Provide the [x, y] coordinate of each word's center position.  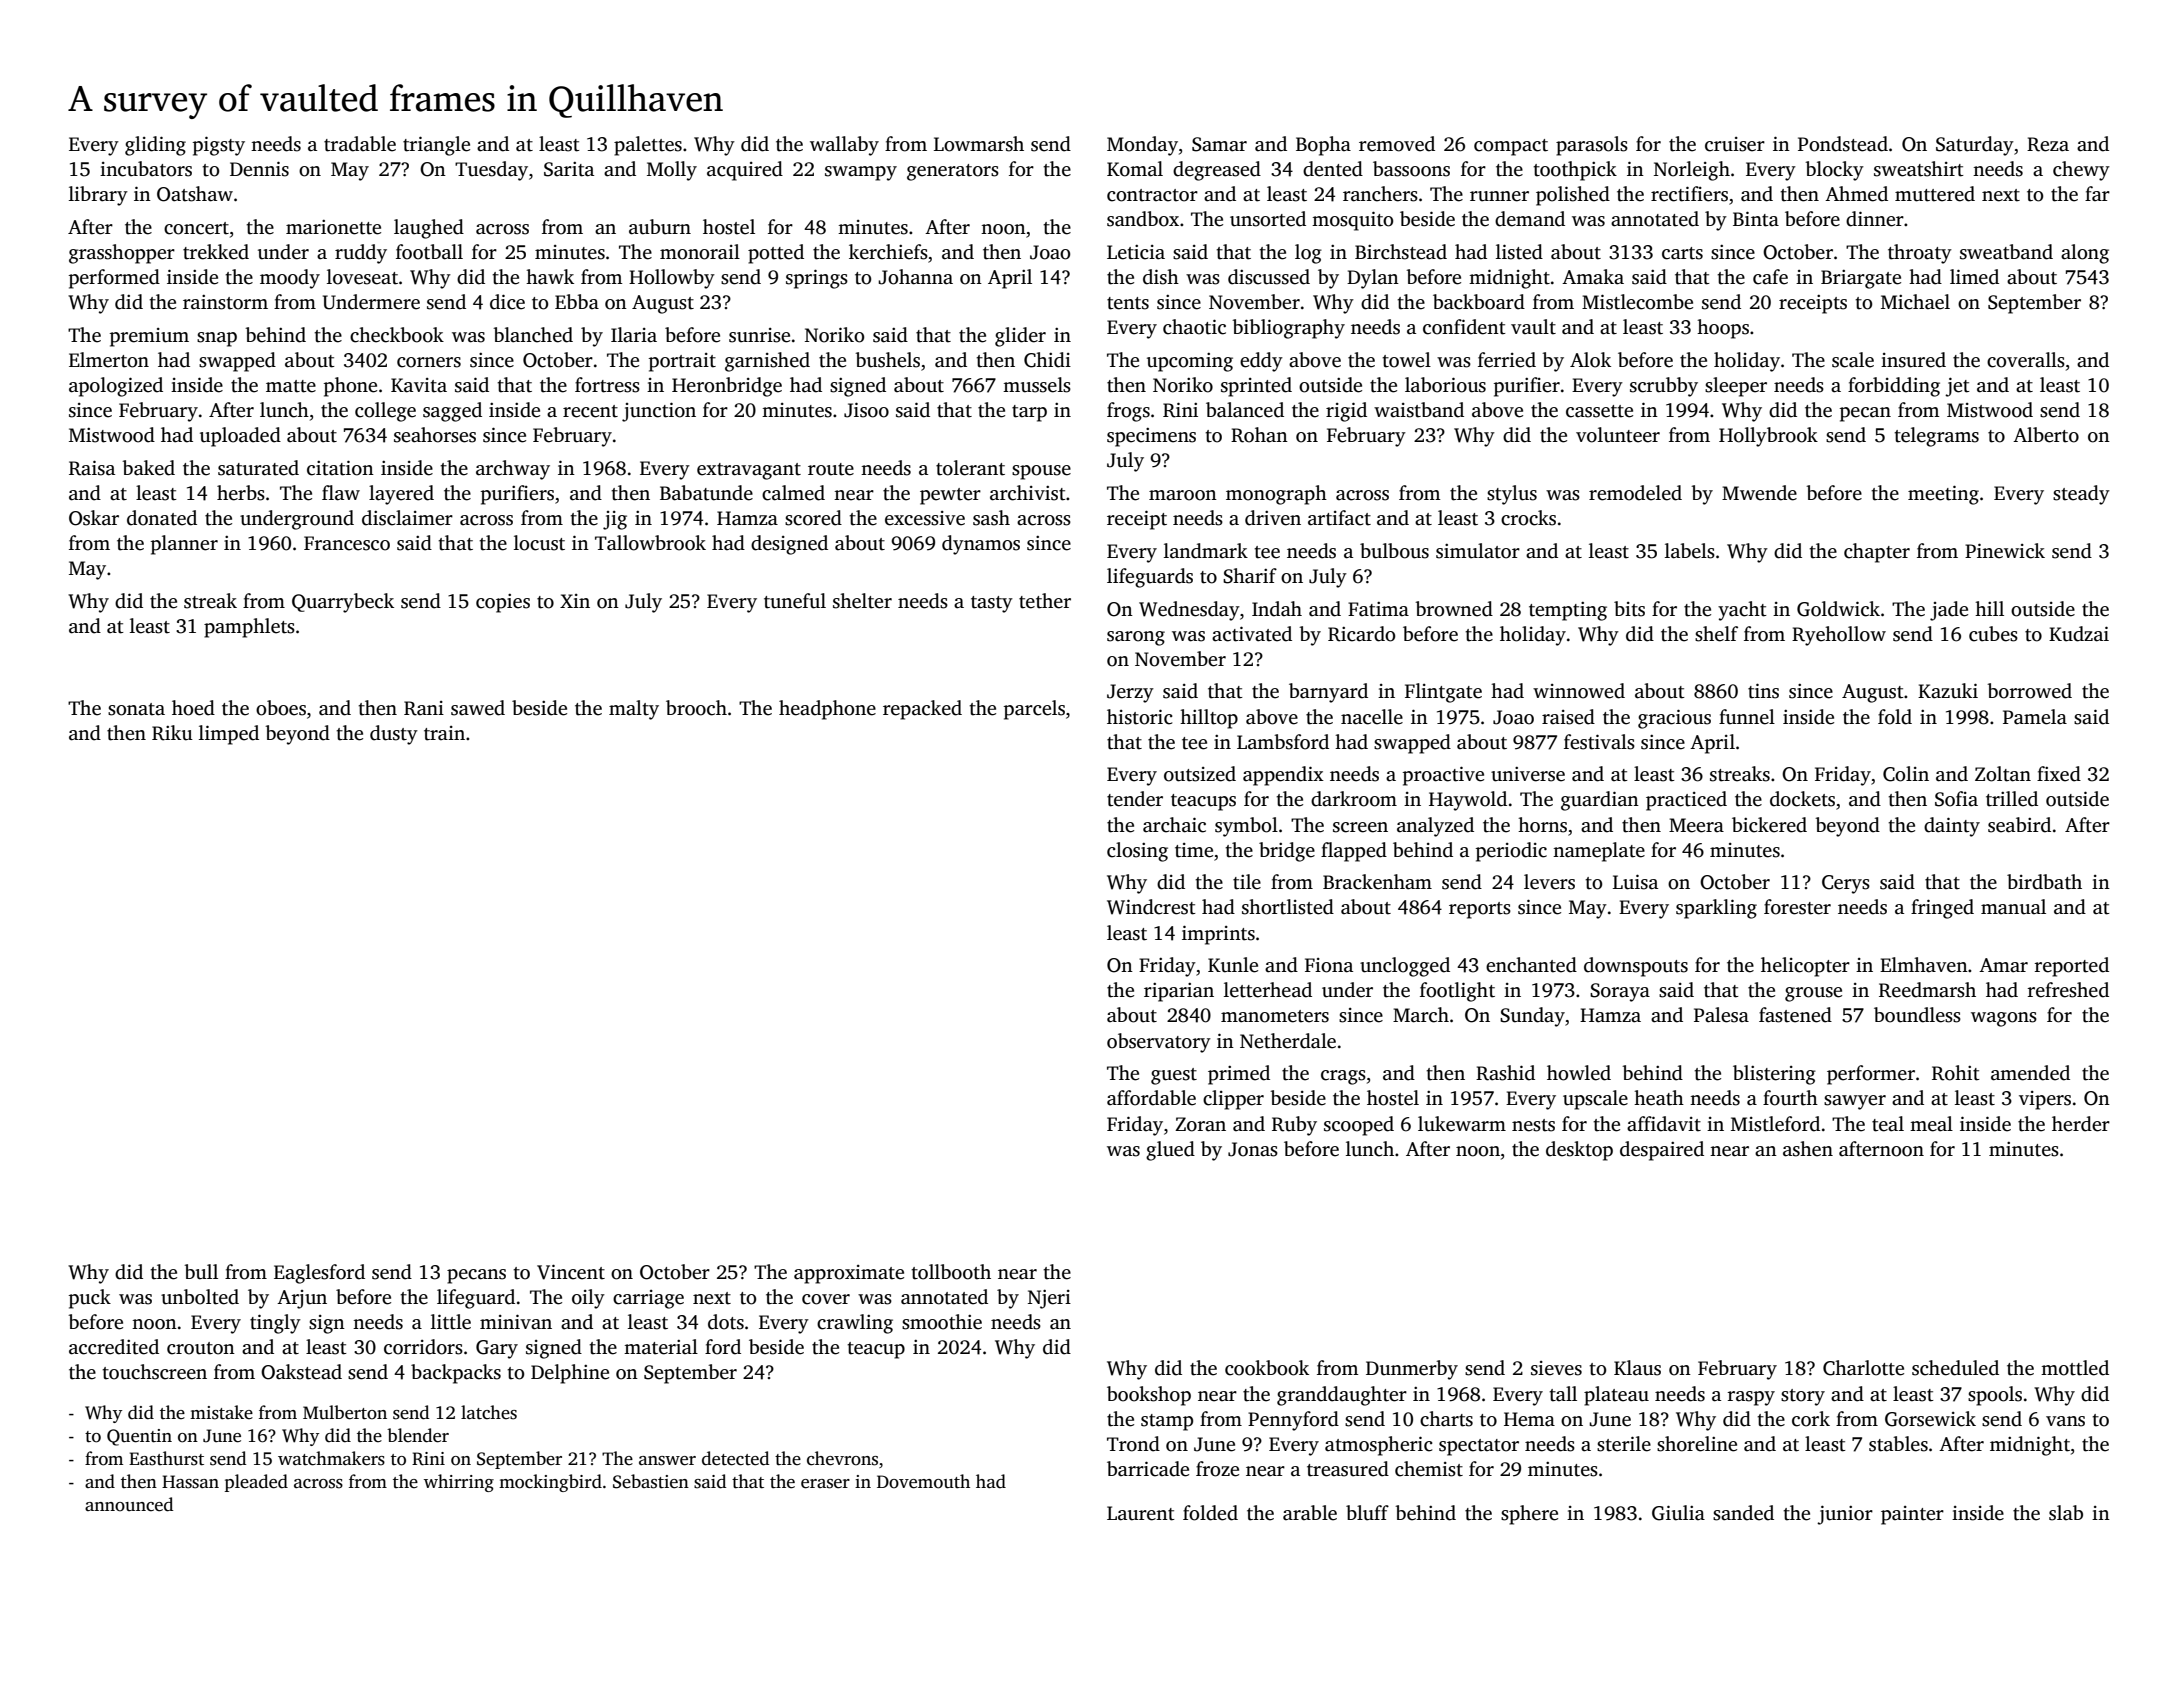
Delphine [570, 1374]
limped [229, 735]
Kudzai [2079, 634]
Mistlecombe [1637, 302]
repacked [922, 710]
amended [2030, 1073]
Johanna [915, 277]
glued [1170, 1151]
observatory [1159, 1043]
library [98, 196]
